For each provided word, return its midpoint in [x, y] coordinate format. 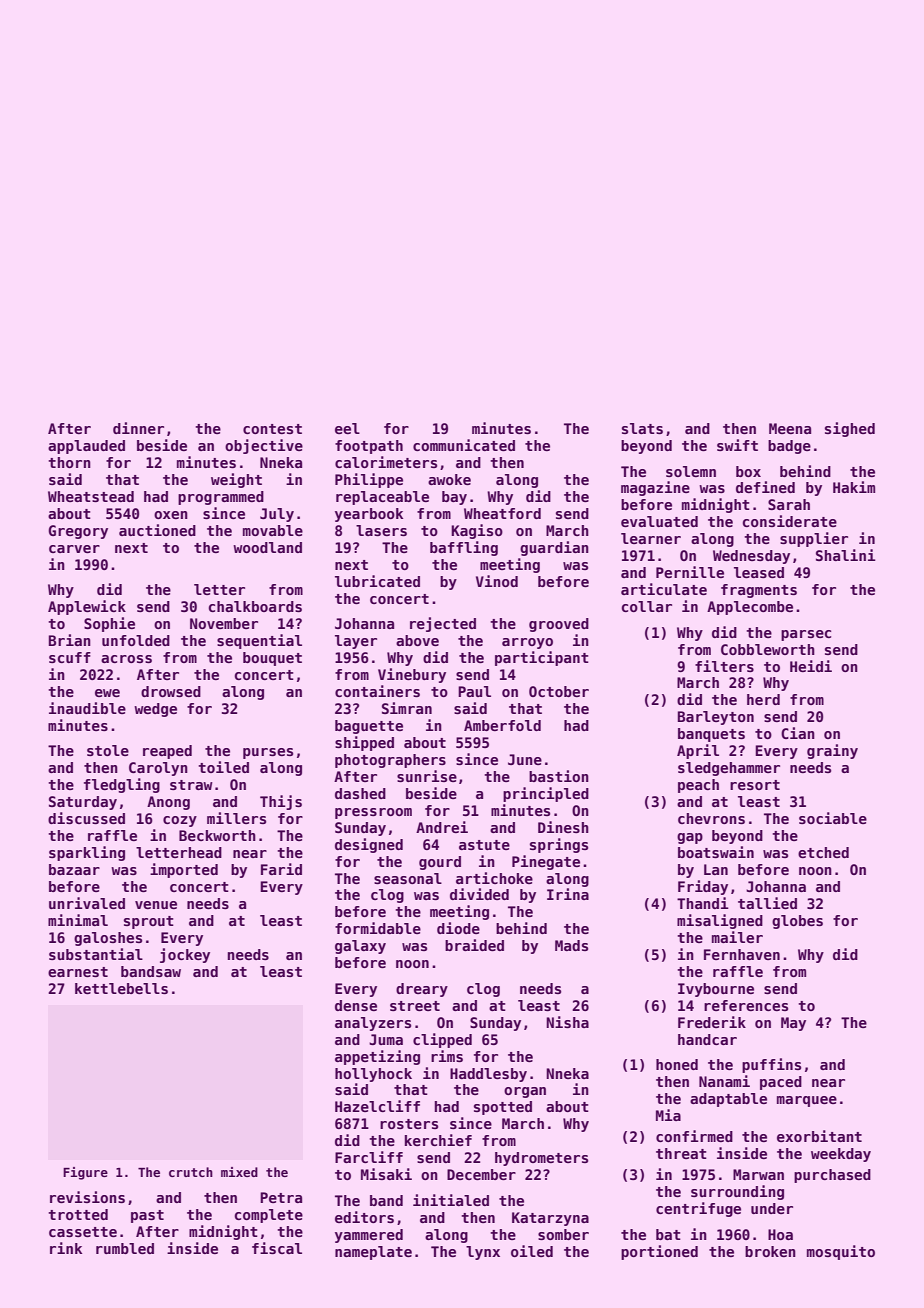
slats [642, 428]
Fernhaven [742, 954]
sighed [850, 429]
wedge [155, 710]
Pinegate [546, 862]
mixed [239, 1172]
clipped [442, 1040]
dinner [138, 428]
